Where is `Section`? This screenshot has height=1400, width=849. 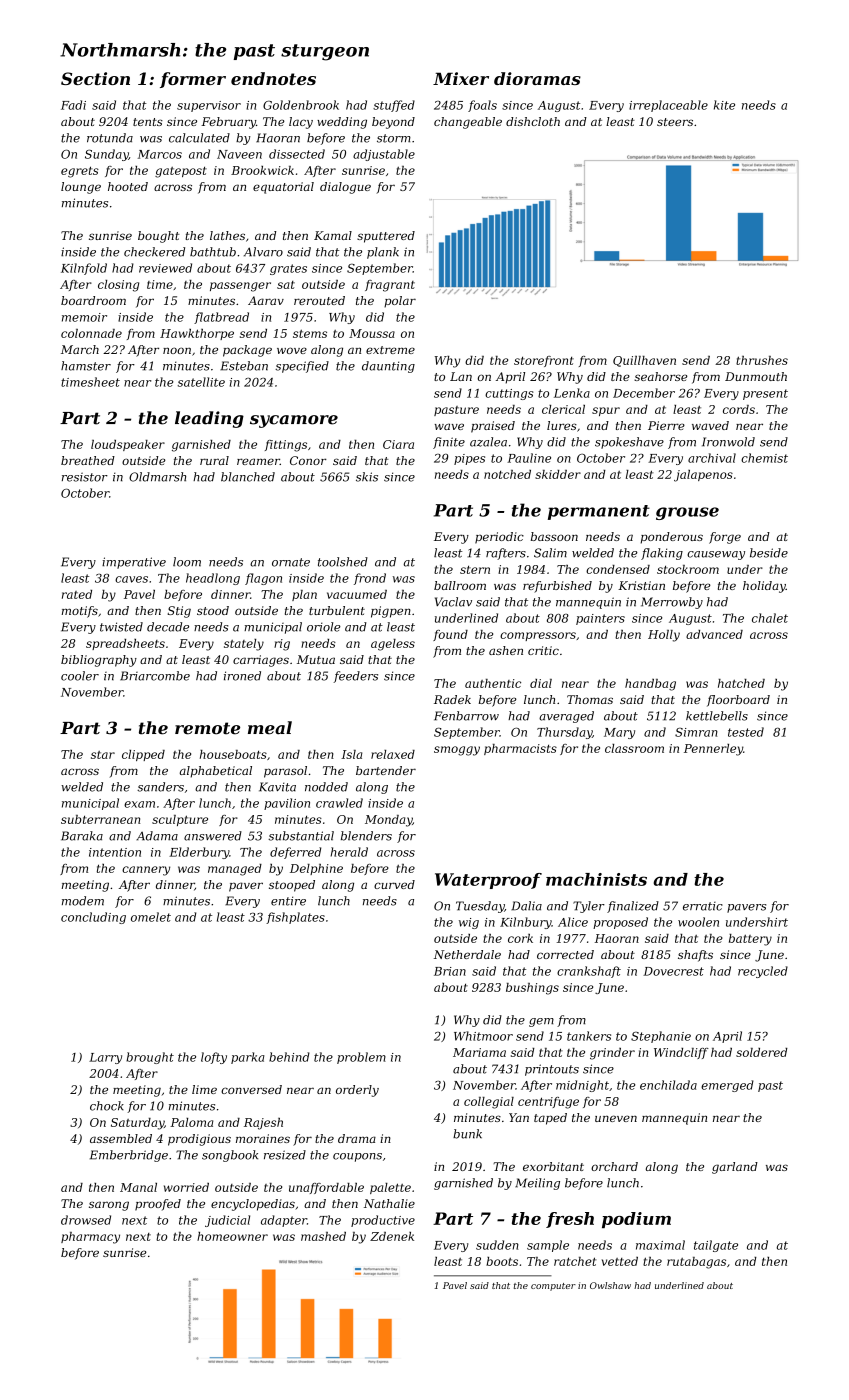
Section is located at coordinates (95, 78).
